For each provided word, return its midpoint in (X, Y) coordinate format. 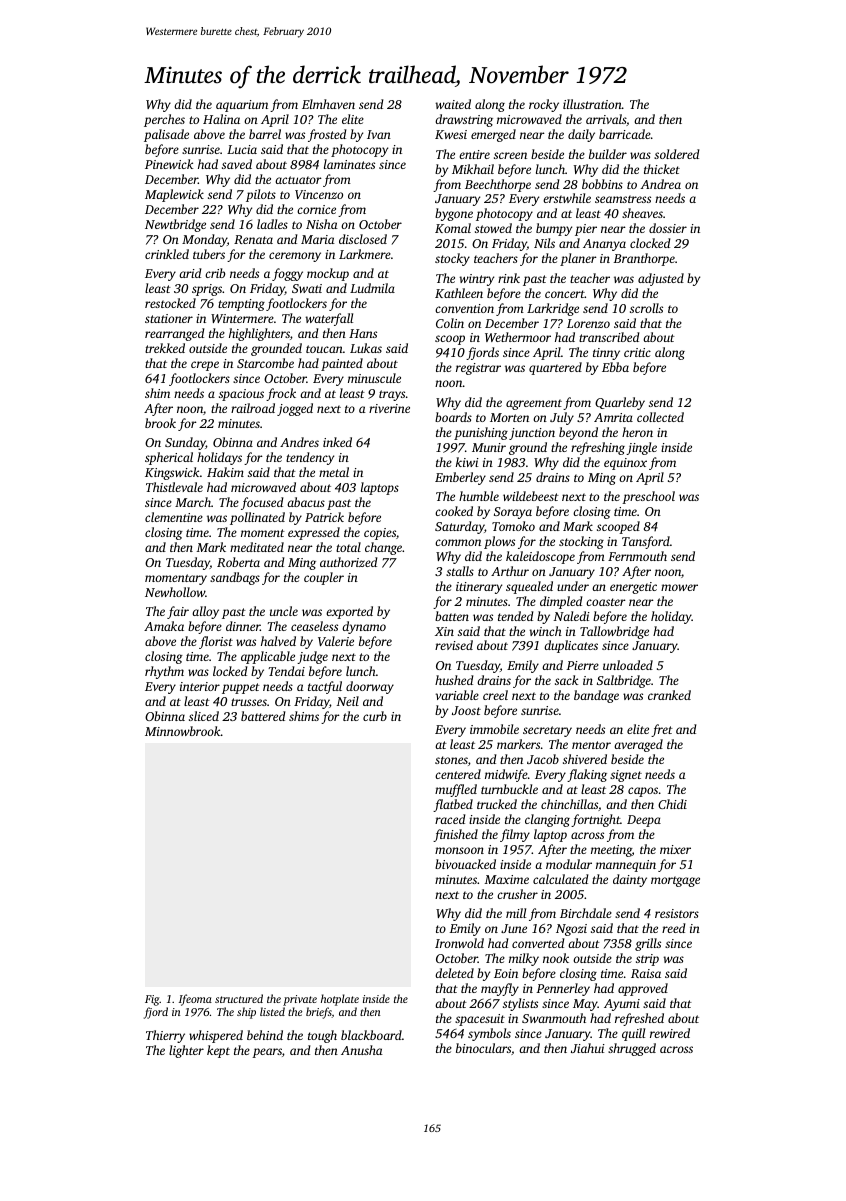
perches (164, 120)
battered (263, 716)
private (300, 1000)
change (383, 548)
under (573, 586)
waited (453, 104)
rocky (544, 105)
